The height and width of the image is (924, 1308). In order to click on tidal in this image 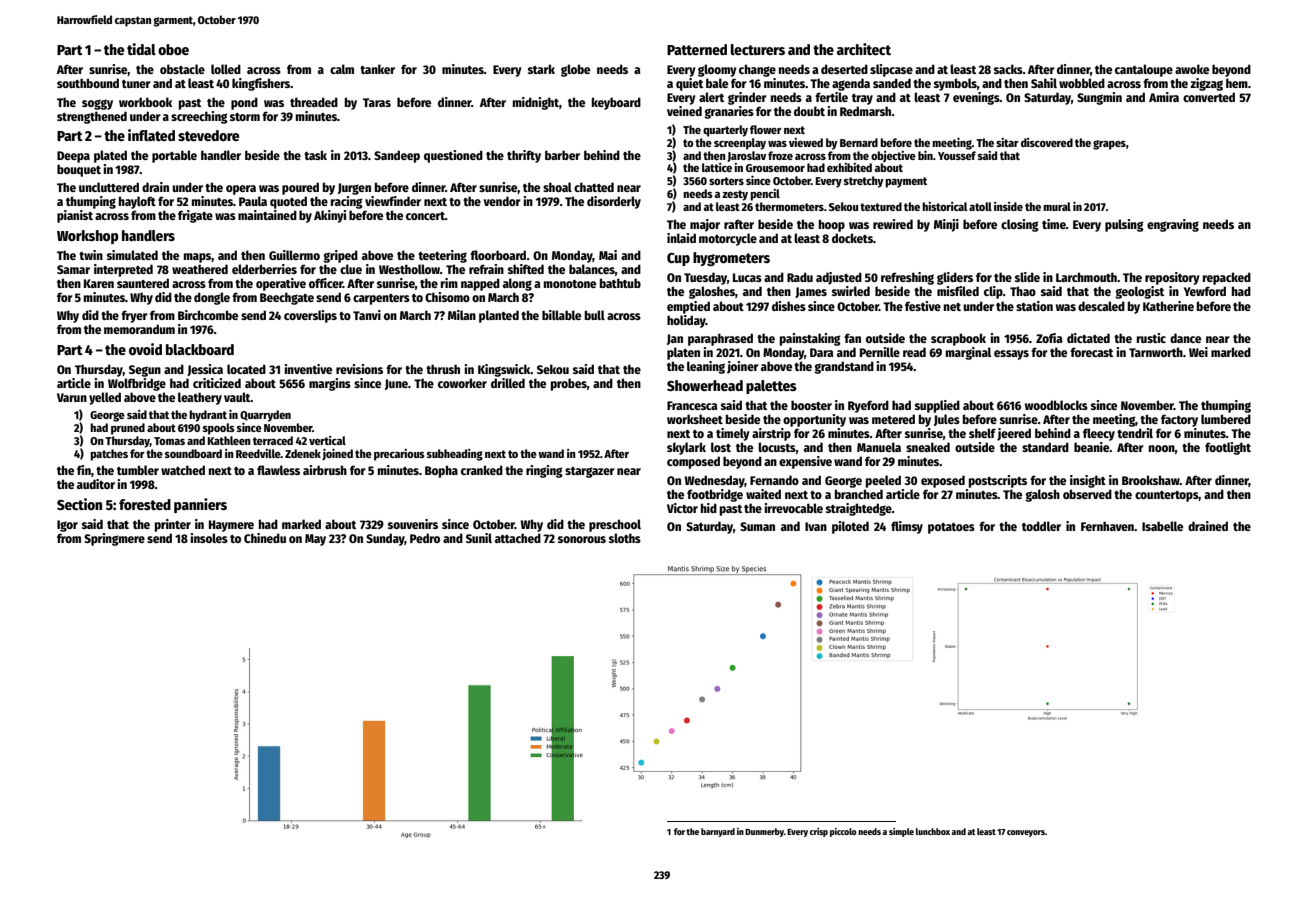, I will do `click(141, 49)`.
